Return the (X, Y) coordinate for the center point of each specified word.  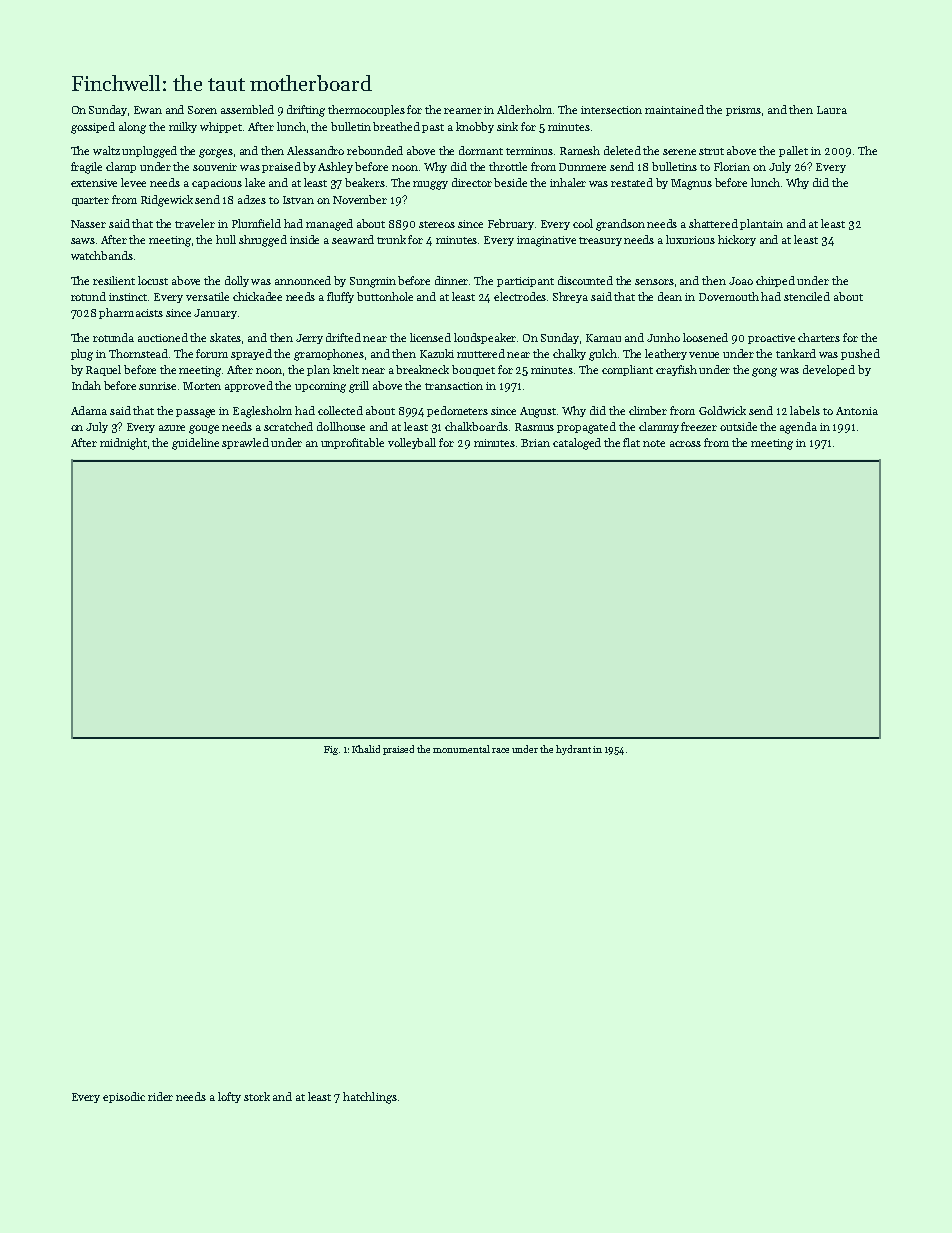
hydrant (573, 750)
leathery (666, 354)
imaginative (546, 241)
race (500, 750)
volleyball (412, 443)
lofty (229, 1097)
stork (257, 1096)
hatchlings (370, 1098)
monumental (461, 749)
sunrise (157, 386)
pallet (793, 151)
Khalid (366, 749)
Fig (331, 750)
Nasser (88, 224)
